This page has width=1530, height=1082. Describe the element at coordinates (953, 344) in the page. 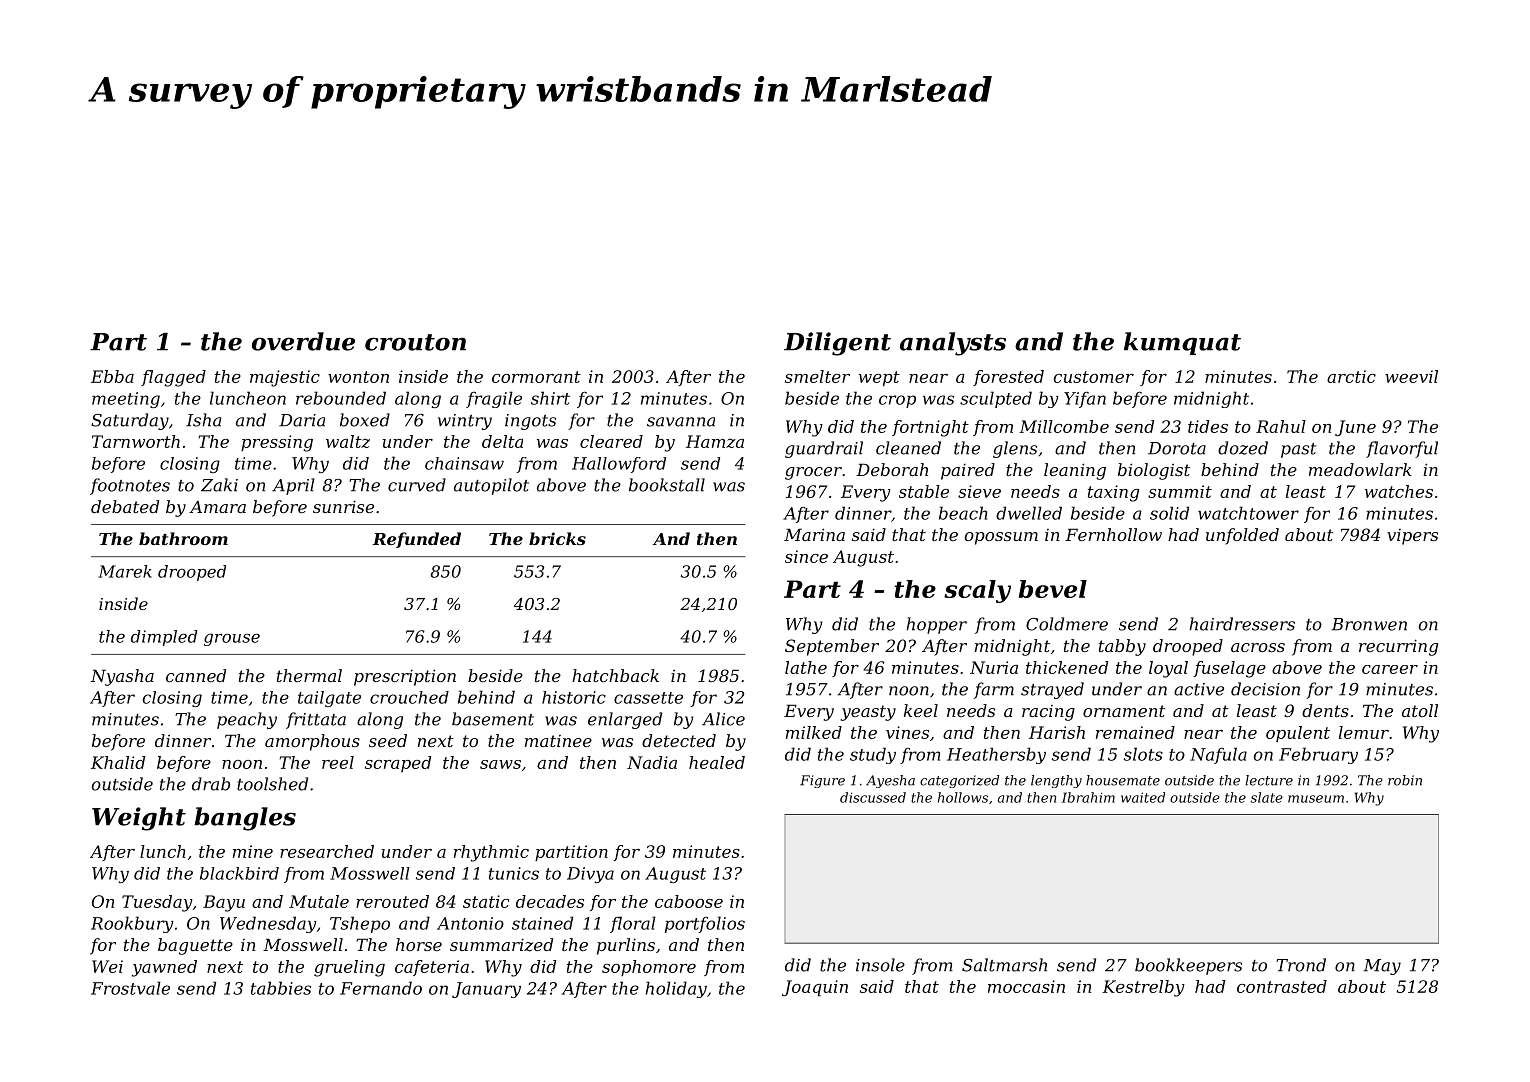

I see `analysts` at that location.
